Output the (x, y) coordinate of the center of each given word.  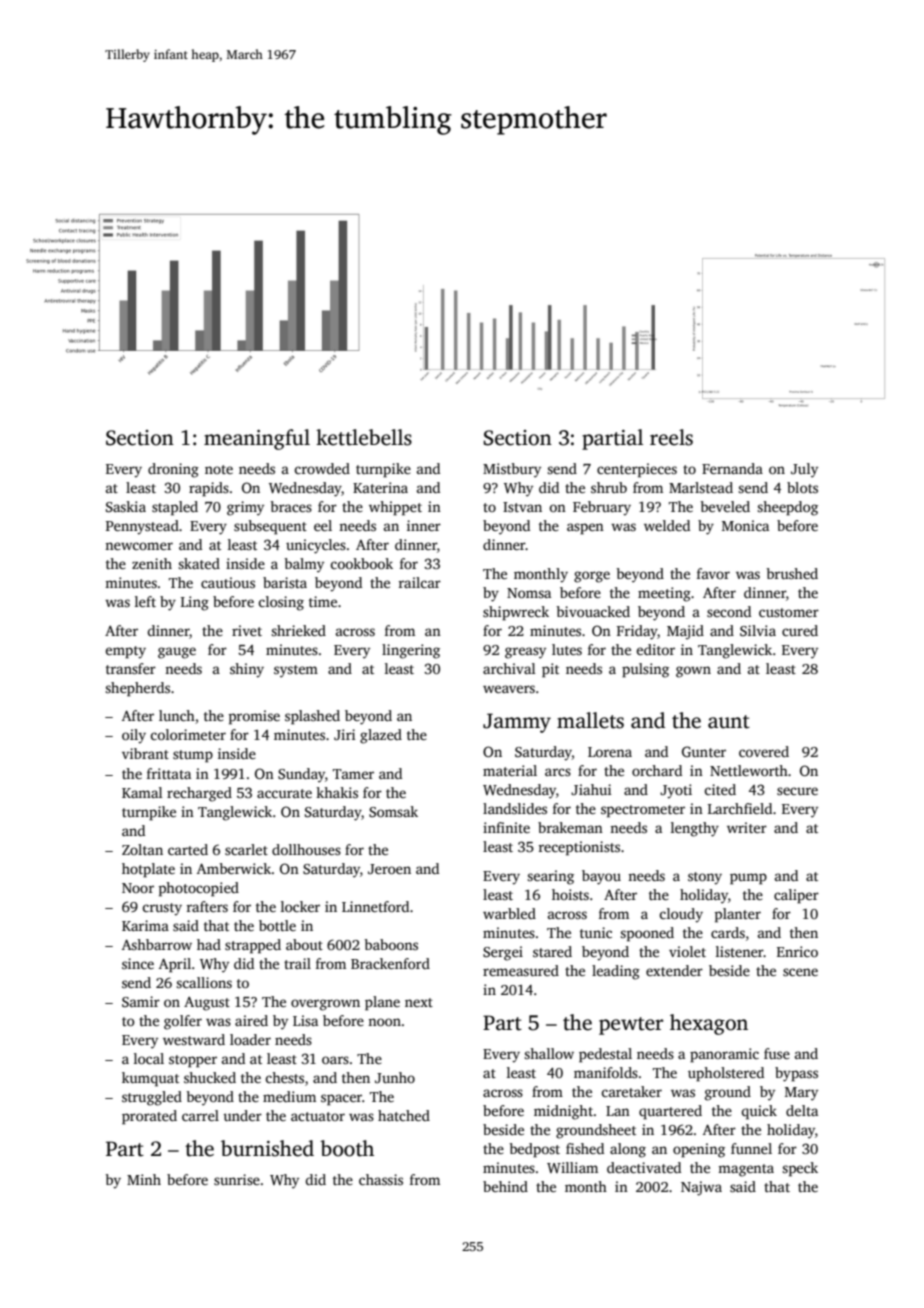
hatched (404, 1115)
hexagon (709, 1024)
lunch (177, 715)
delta (802, 1110)
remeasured (521, 970)
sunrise (237, 1179)
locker (300, 906)
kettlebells (364, 437)
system (296, 671)
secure (797, 791)
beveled (725, 506)
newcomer (139, 546)
